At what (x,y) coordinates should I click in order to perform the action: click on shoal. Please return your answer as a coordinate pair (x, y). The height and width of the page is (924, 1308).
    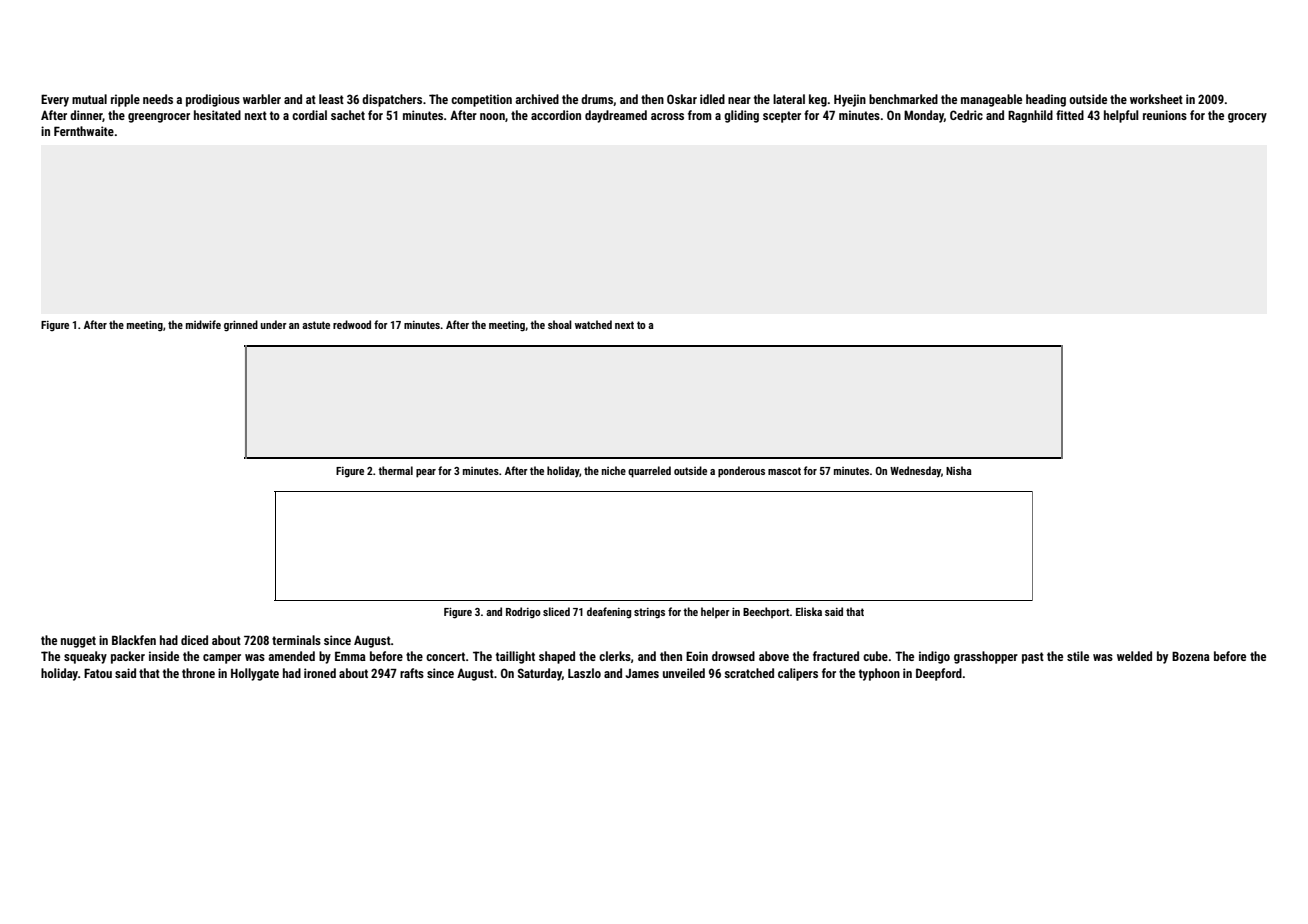
    Looking at the image, I should click on (560, 324).
